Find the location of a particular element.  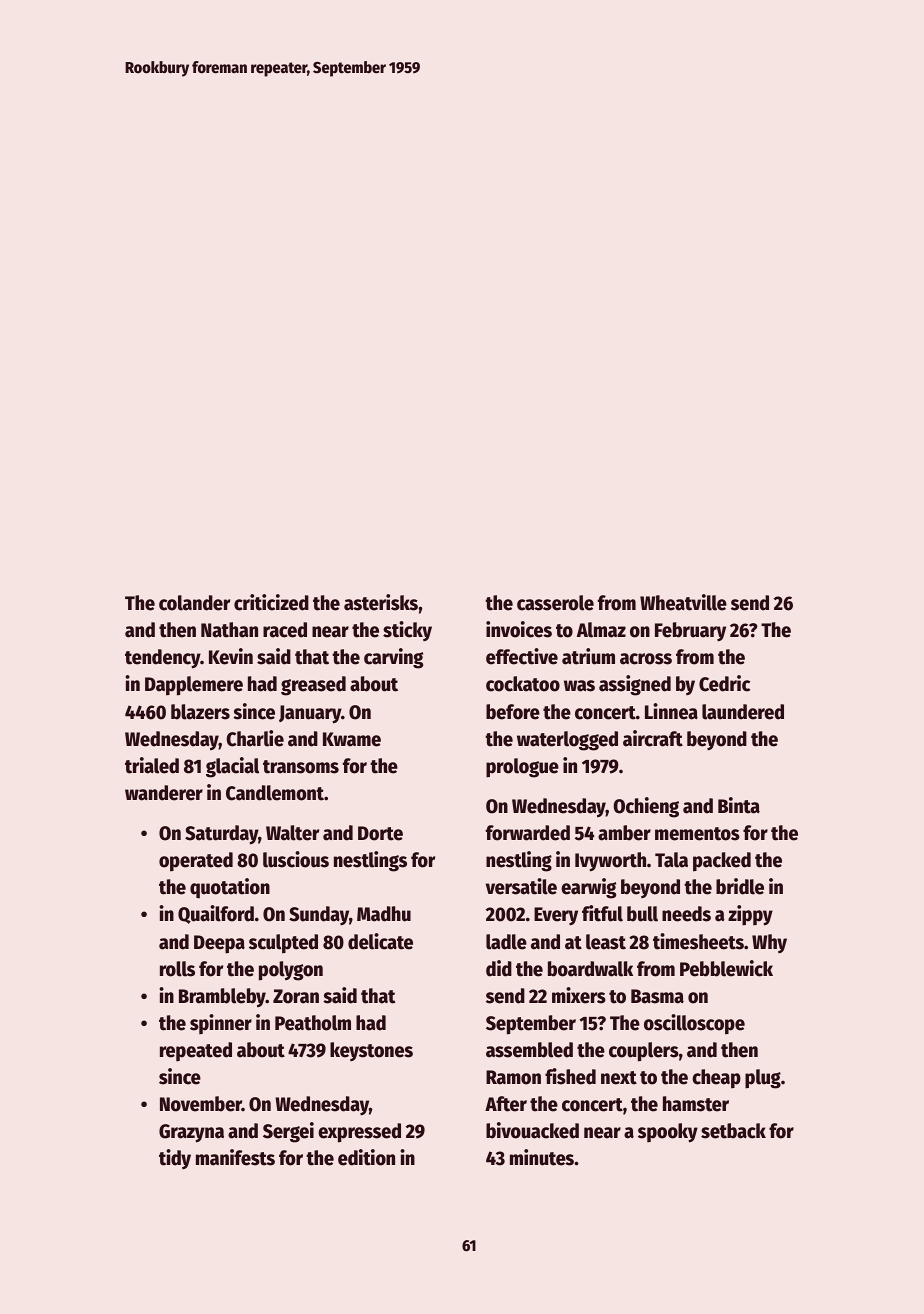

Madhu is located at coordinates (384, 914).
